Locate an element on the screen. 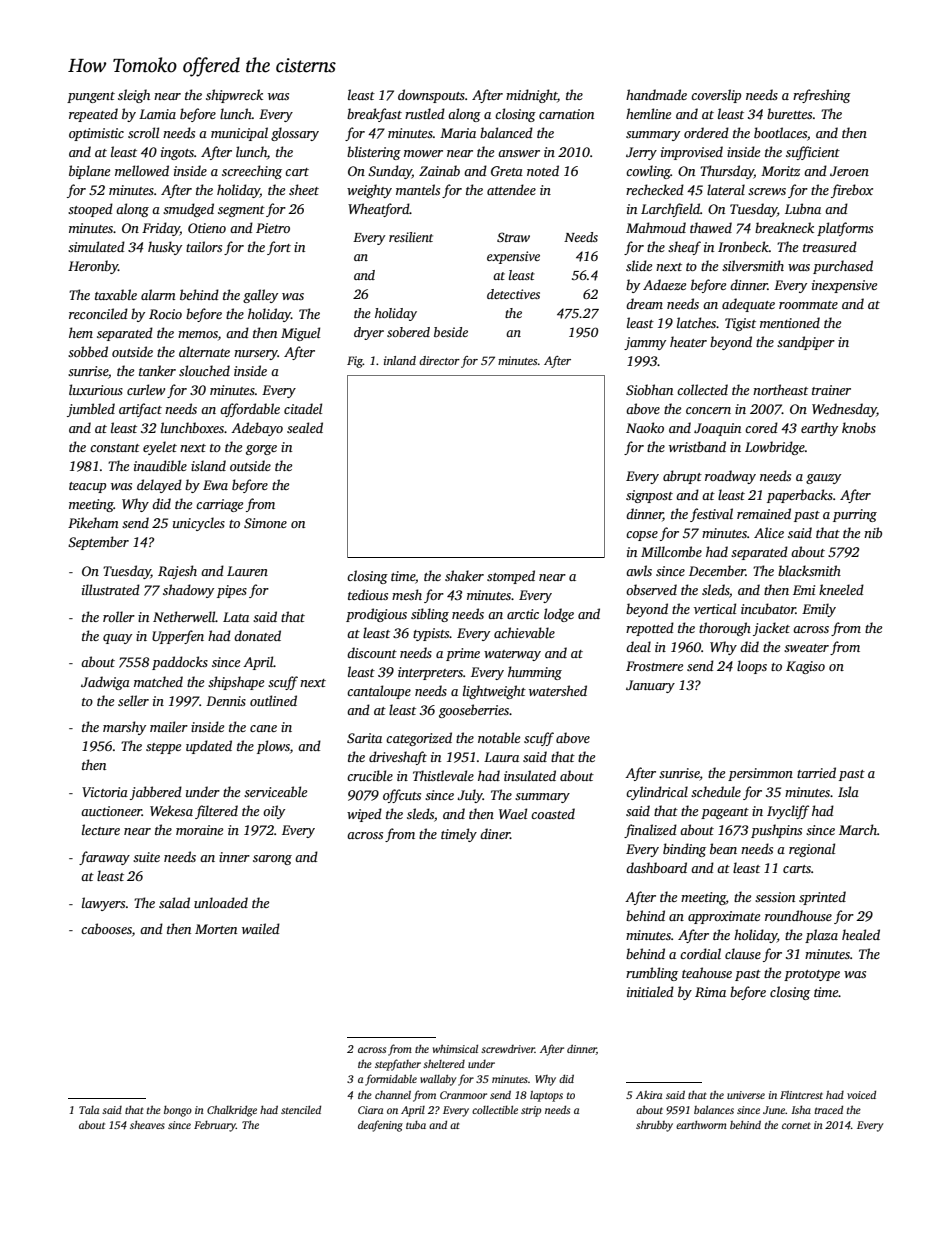 This screenshot has height=1233, width=952. carnation is located at coordinates (566, 114).
